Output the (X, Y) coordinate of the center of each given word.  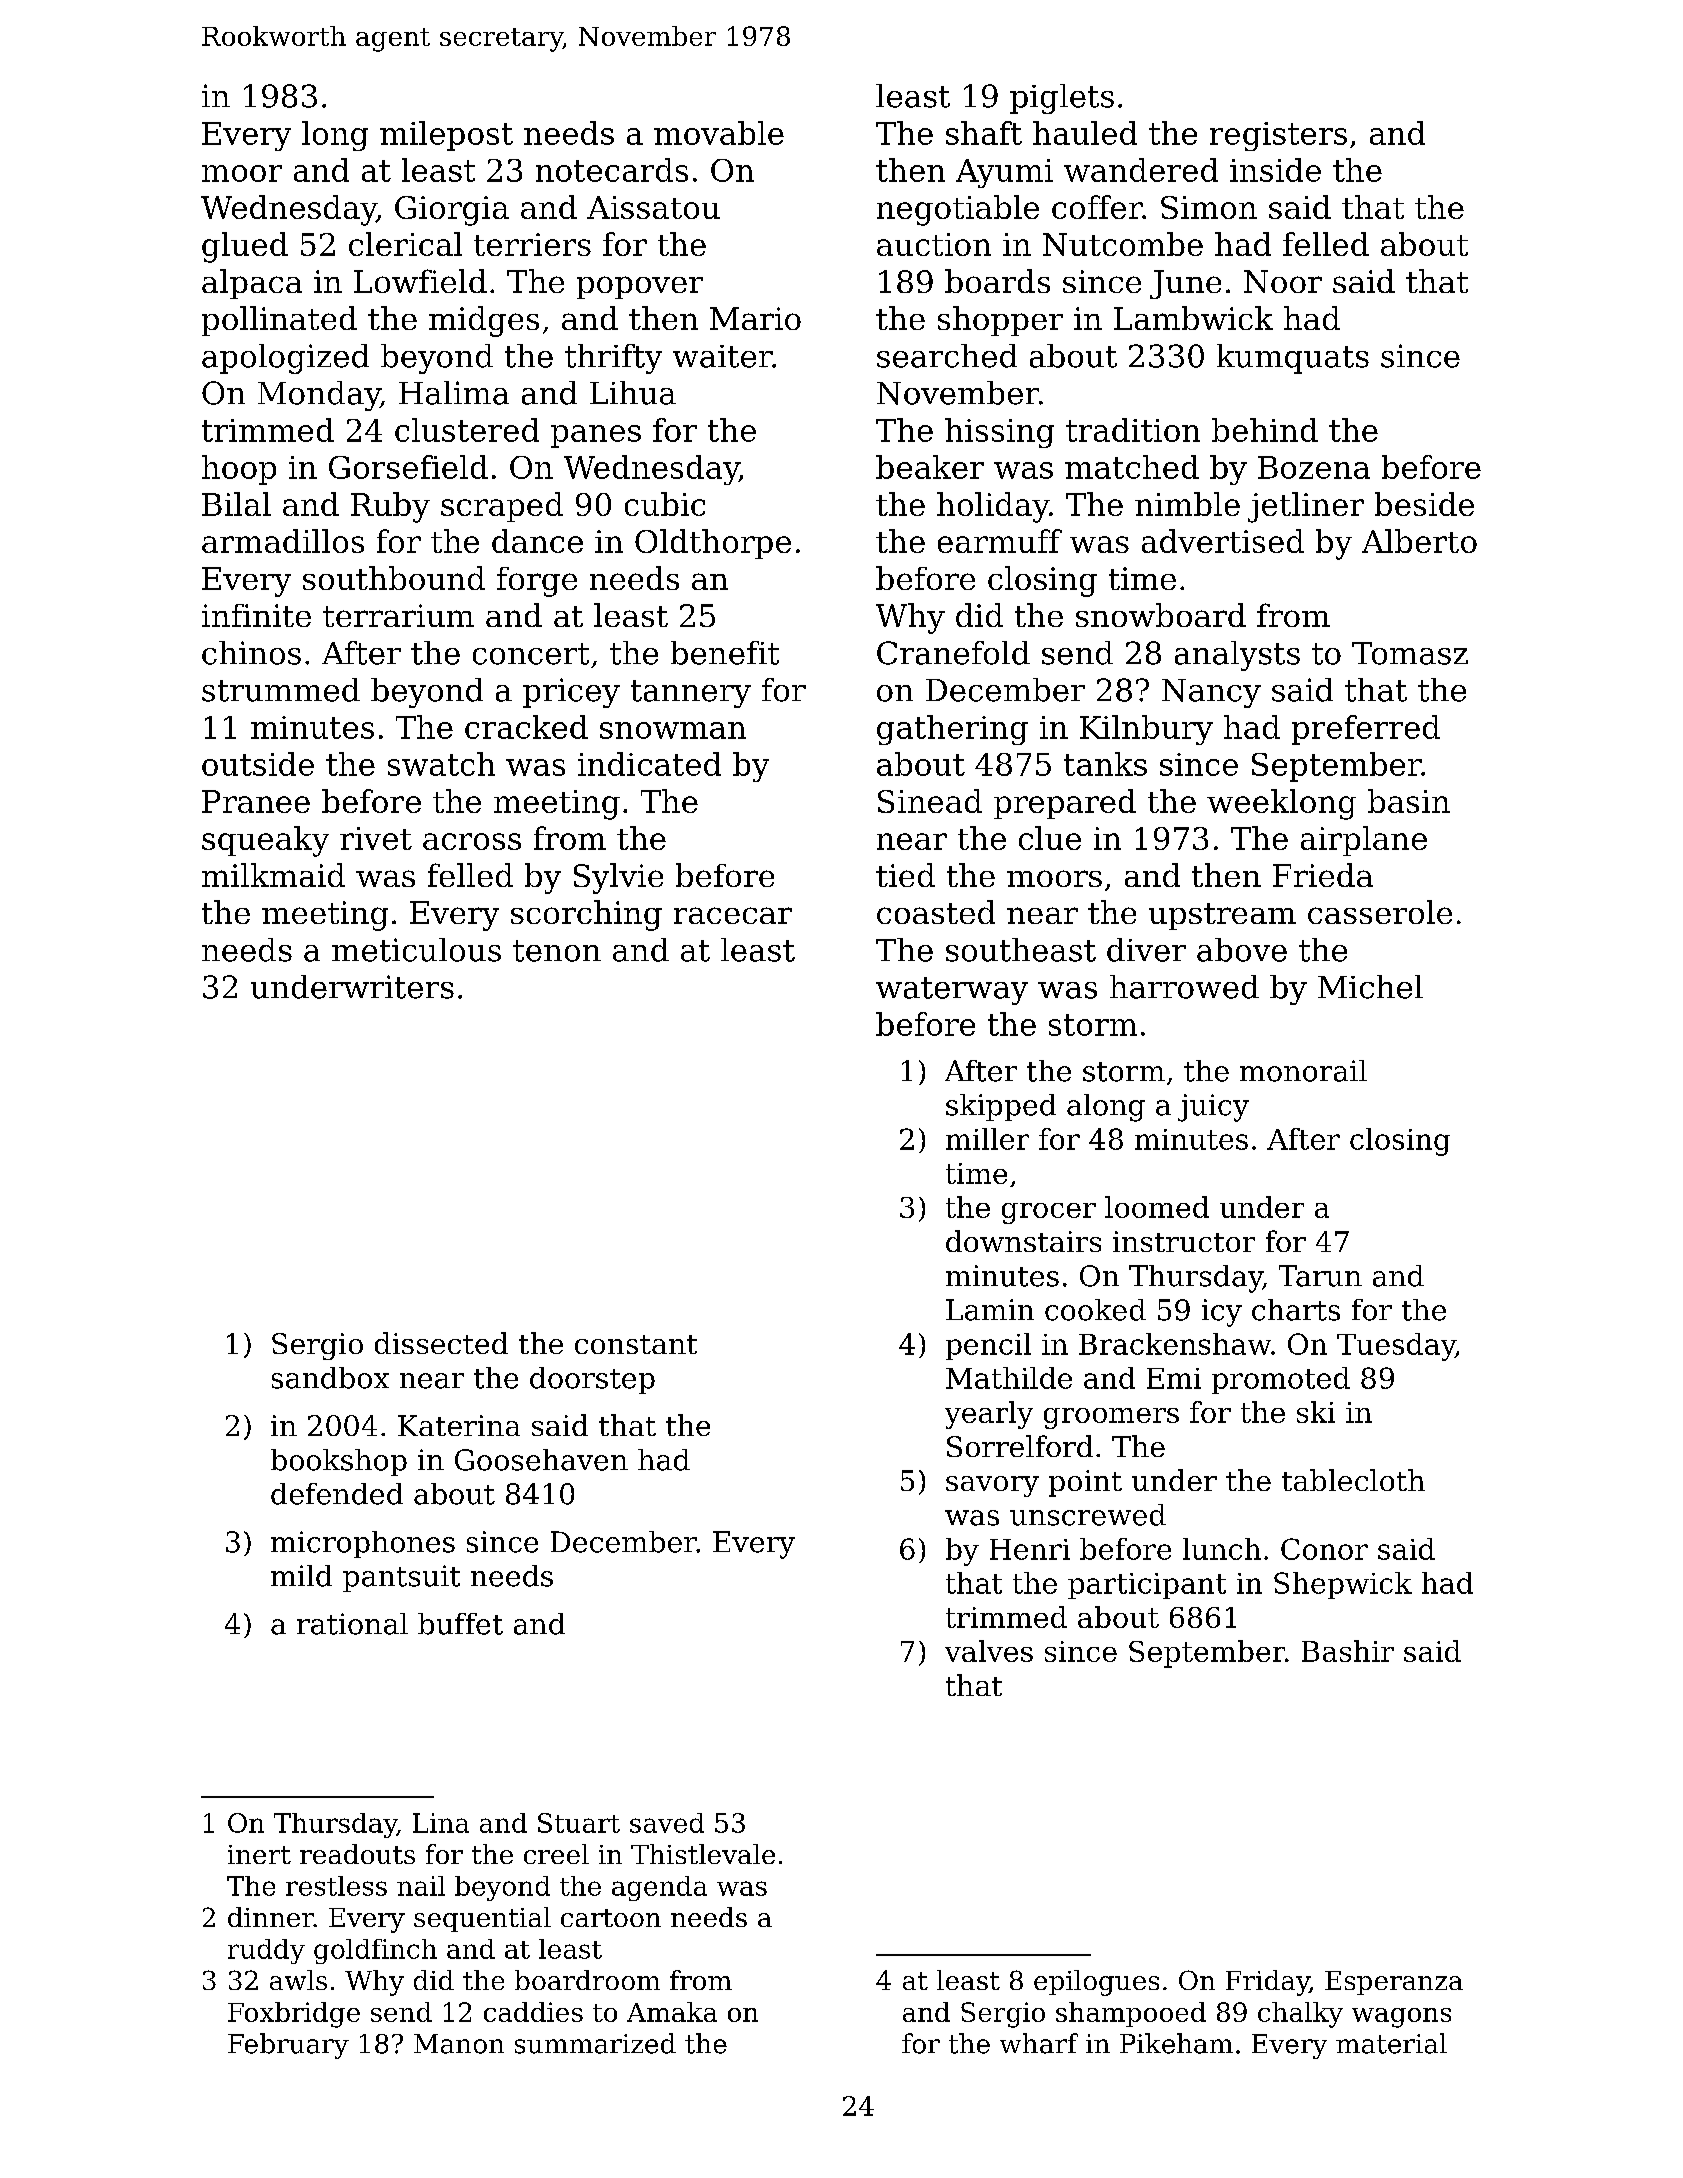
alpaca (252, 284)
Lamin (990, 1310)
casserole (1380, 912)
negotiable (958, 210)
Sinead (930, 801)
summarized (595, 2043)
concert (531, 654)
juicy (1213, 1108)
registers (1278, 136)
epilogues (1096, 1983)
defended (337, 1494)
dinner (271, 1917)
